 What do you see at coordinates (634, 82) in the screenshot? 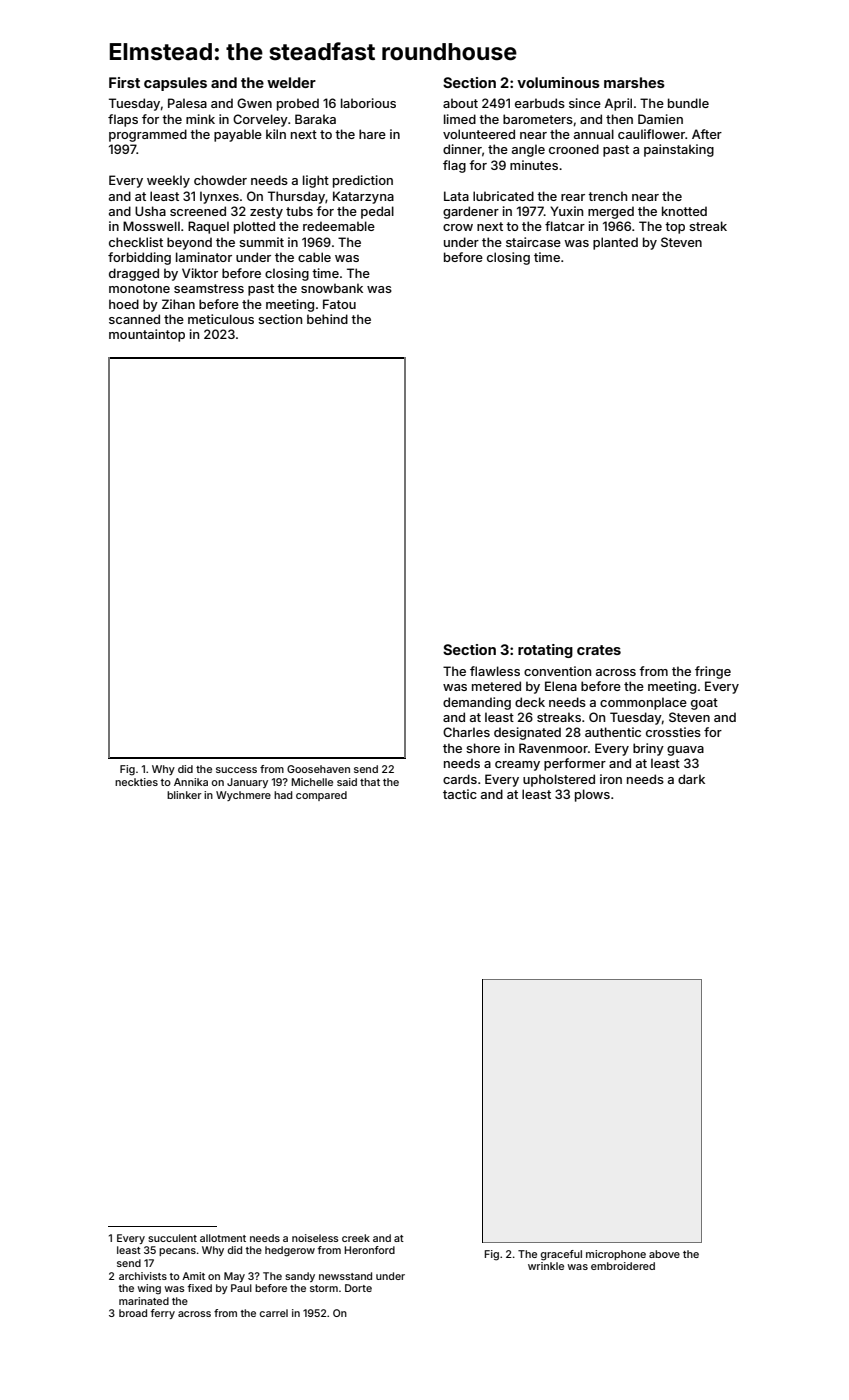
I see `marshes` at bounding box center [634, 82].
